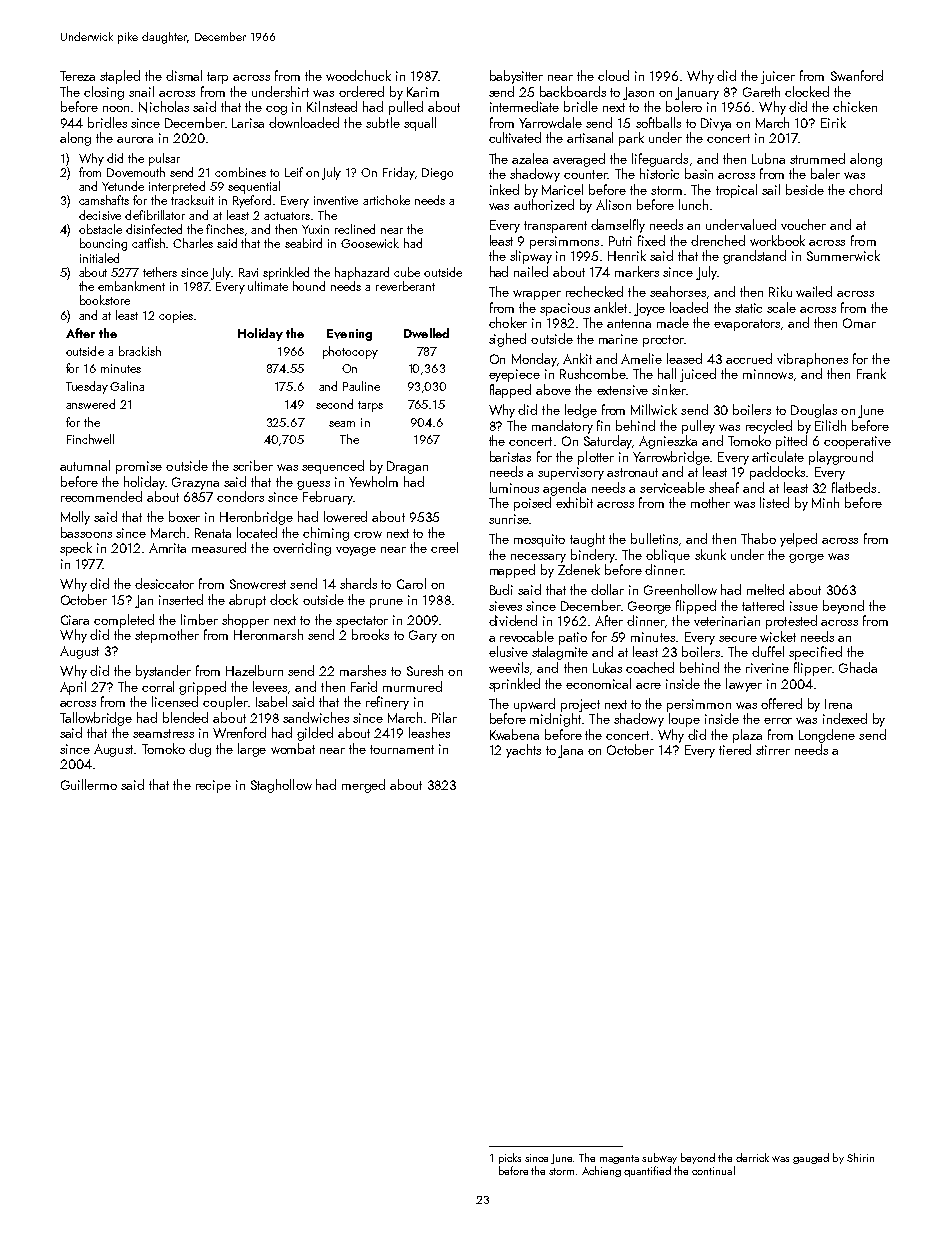 The image size is (952, 1233). Describe the element at coordinates (555, 720) in the page. I see `midnight` at that location.
